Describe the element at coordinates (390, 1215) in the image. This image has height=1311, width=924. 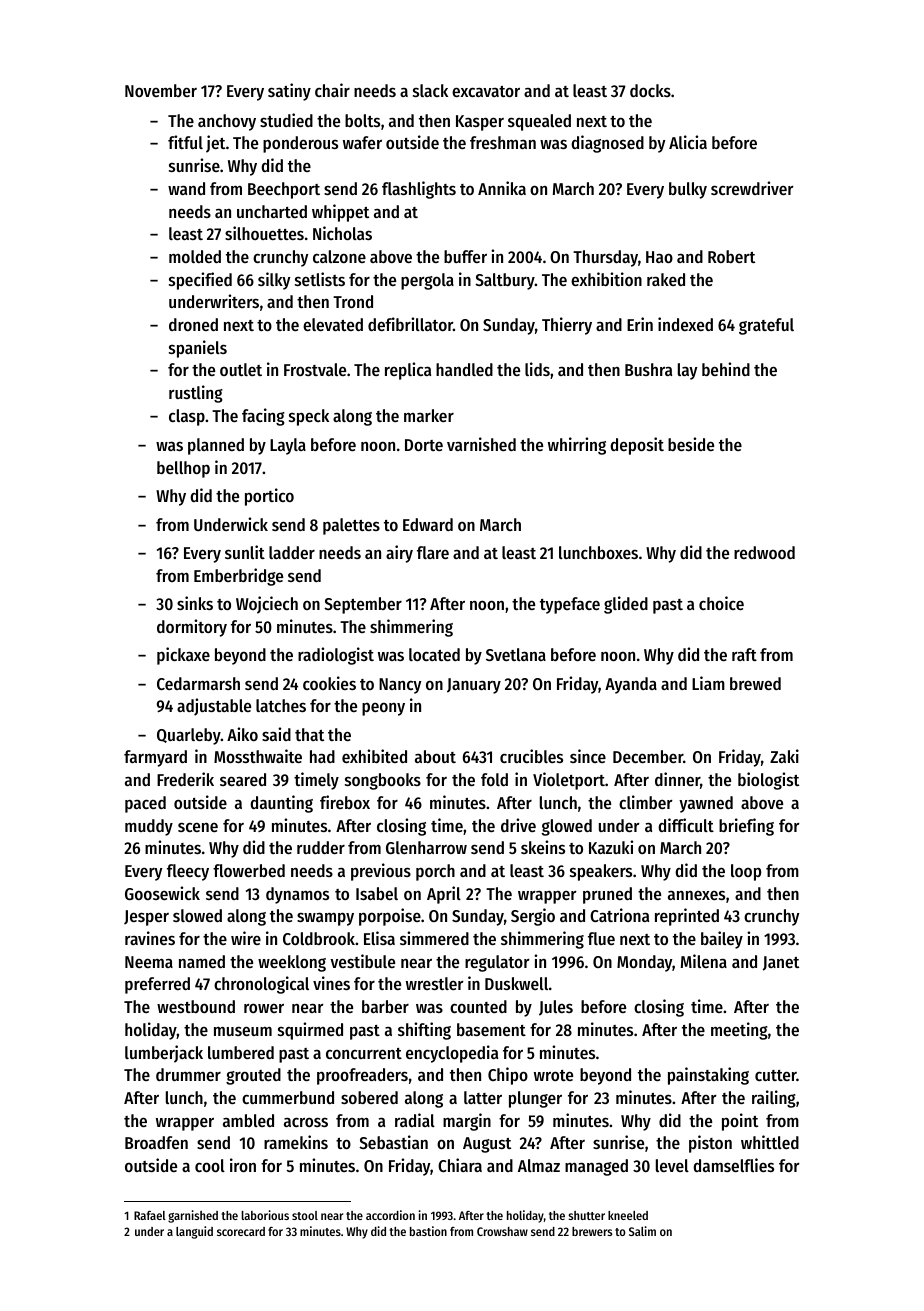
I see `accordion` at that location.
